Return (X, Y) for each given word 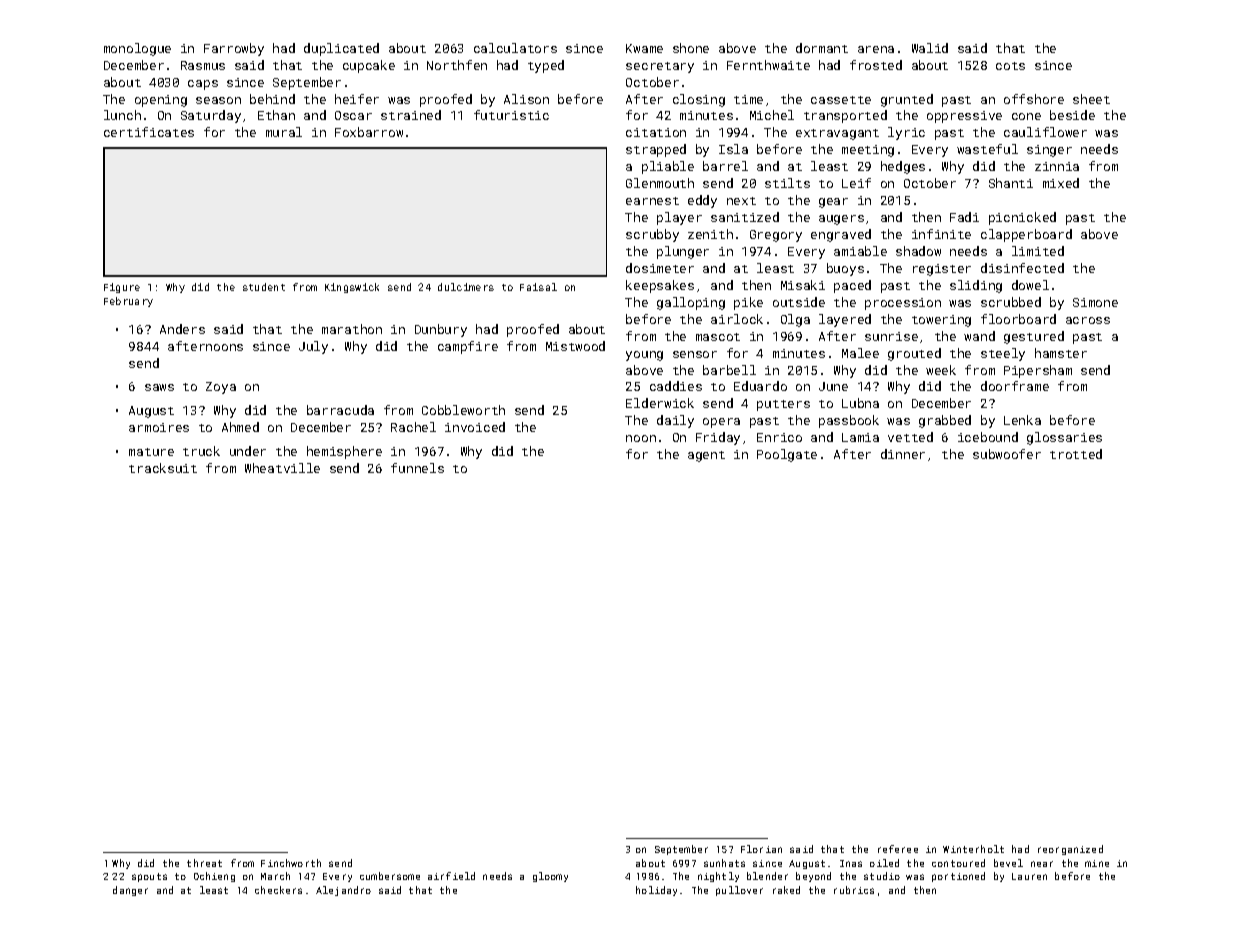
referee (898, 849)
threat (204, 863)
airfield (451, 876)
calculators (515, 48)
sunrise (891, 336)
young (644, 356)
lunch (122, 115)
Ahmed (240, 427)
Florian (761, 849)
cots (1010, 66)
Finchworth (291, 863)
